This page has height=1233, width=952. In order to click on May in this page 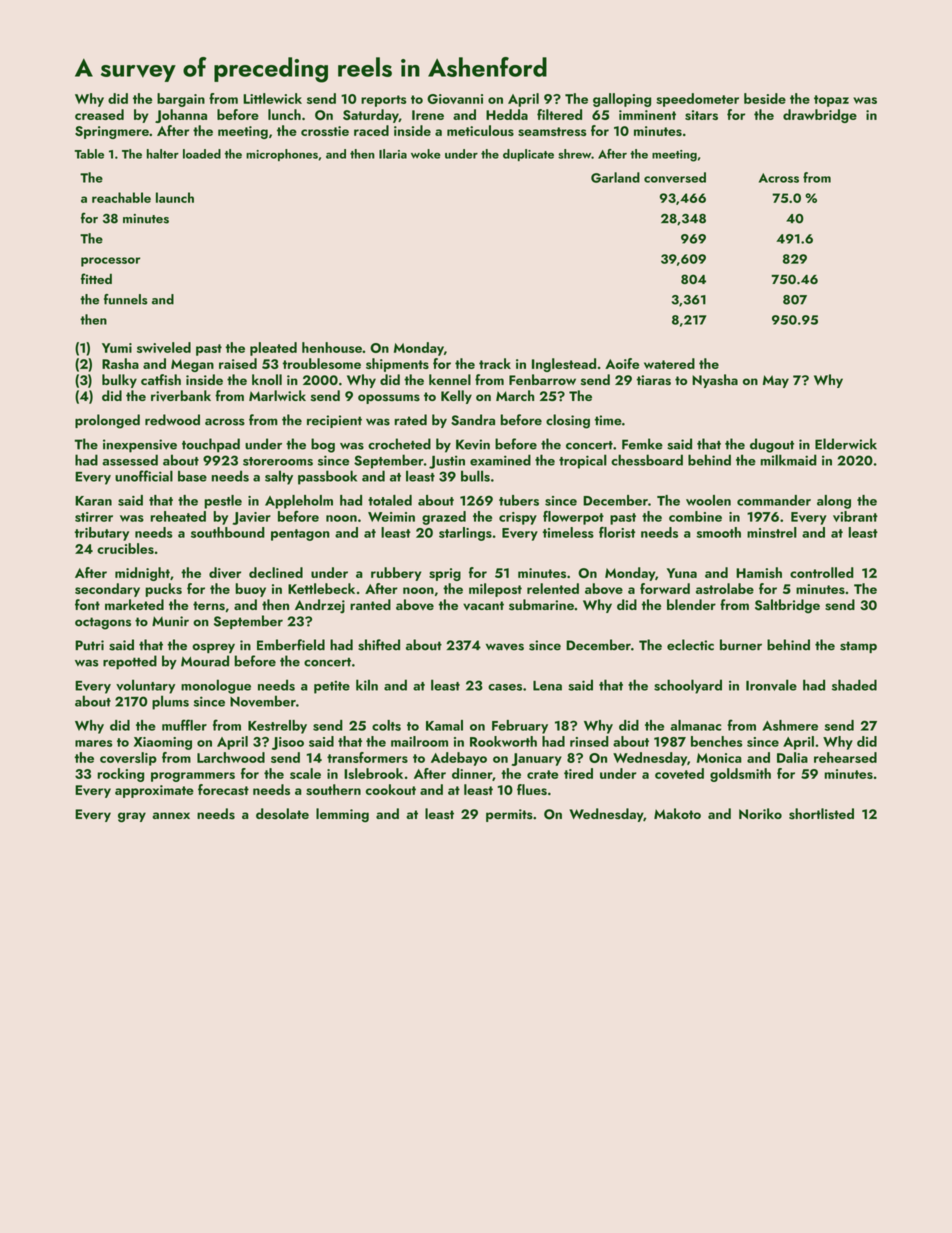, I will do `click(776, 381)`.
